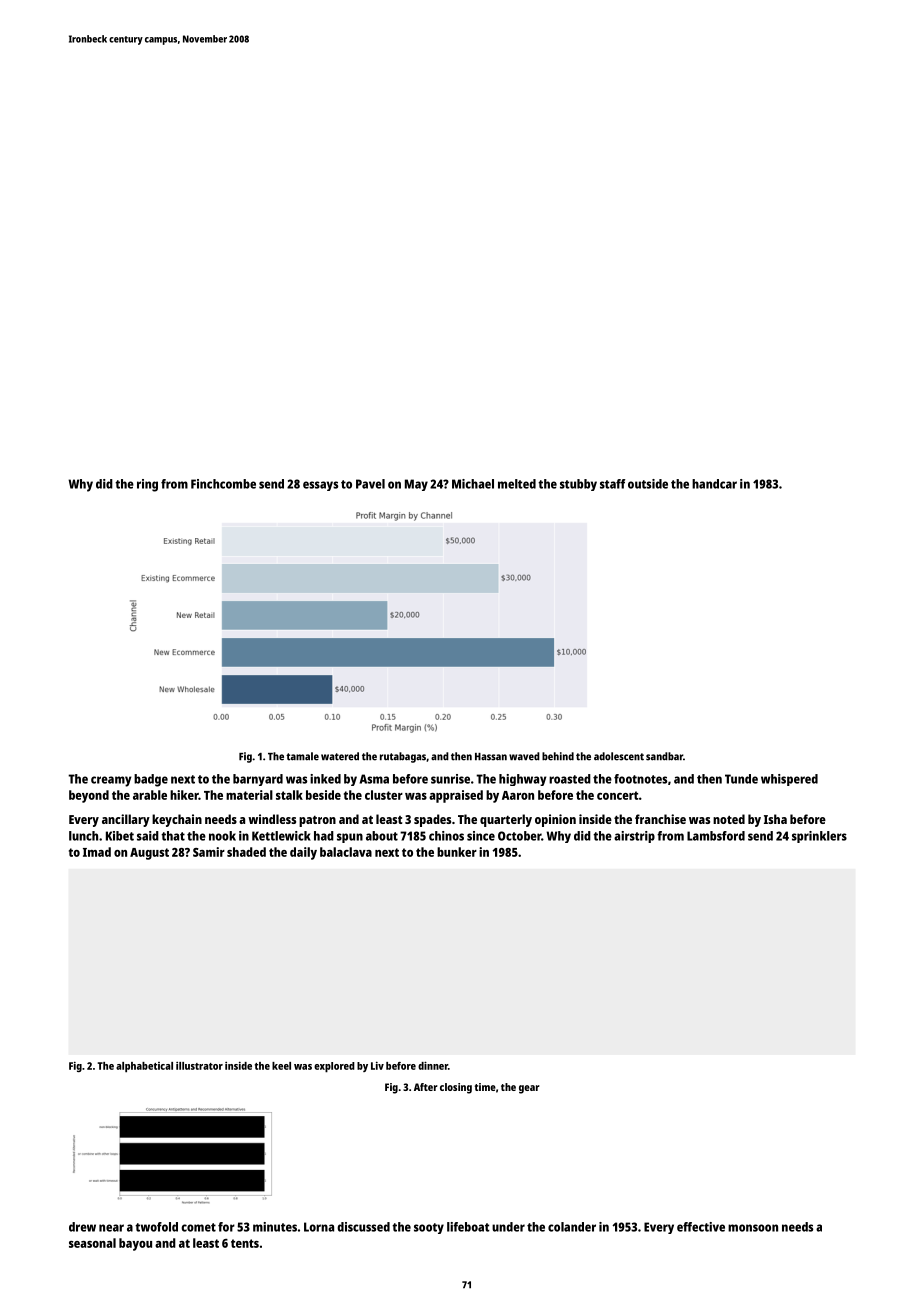  I want to click on lunch, so click(83, 836).
